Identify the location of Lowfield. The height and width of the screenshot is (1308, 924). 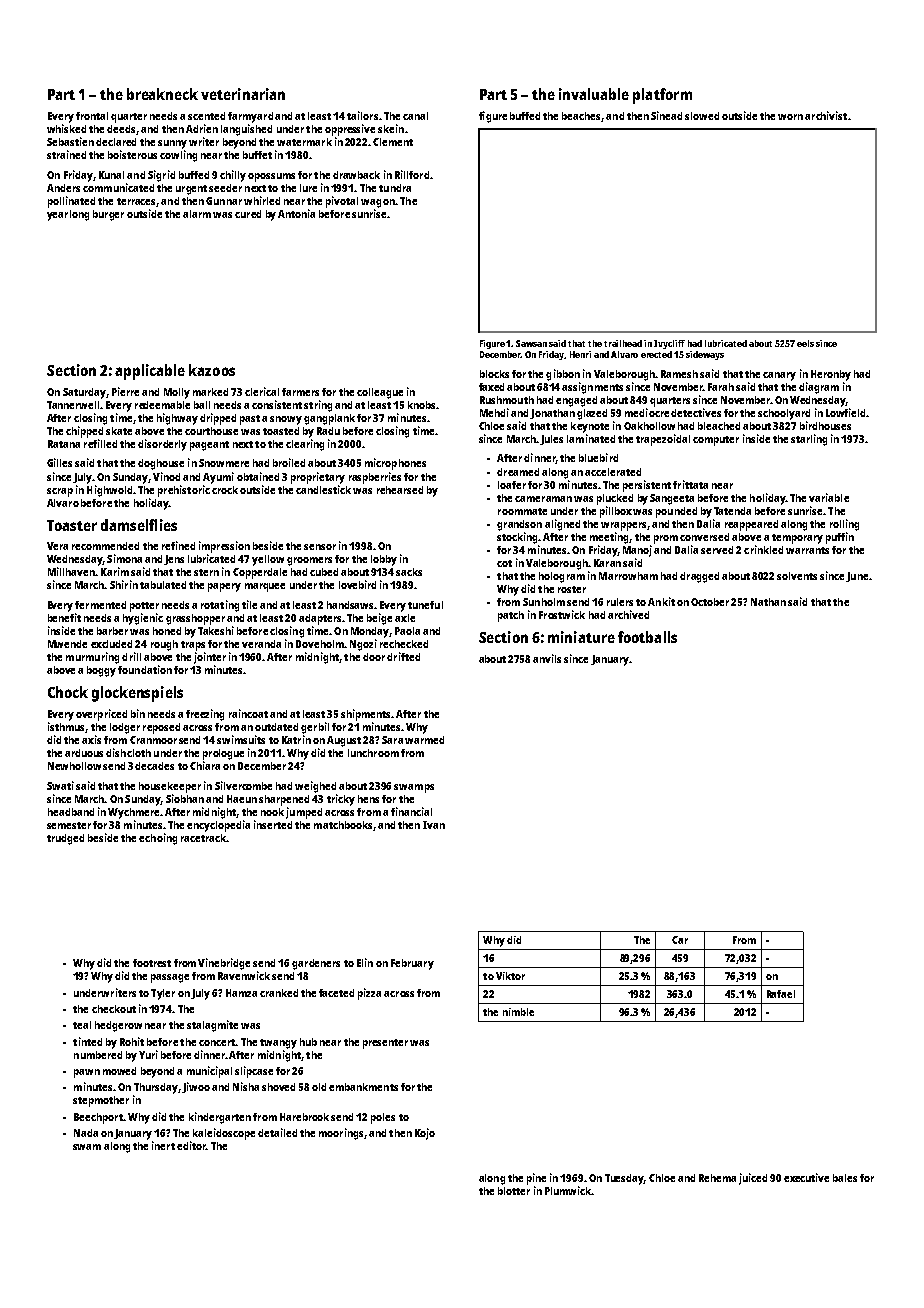
(845, 412).
